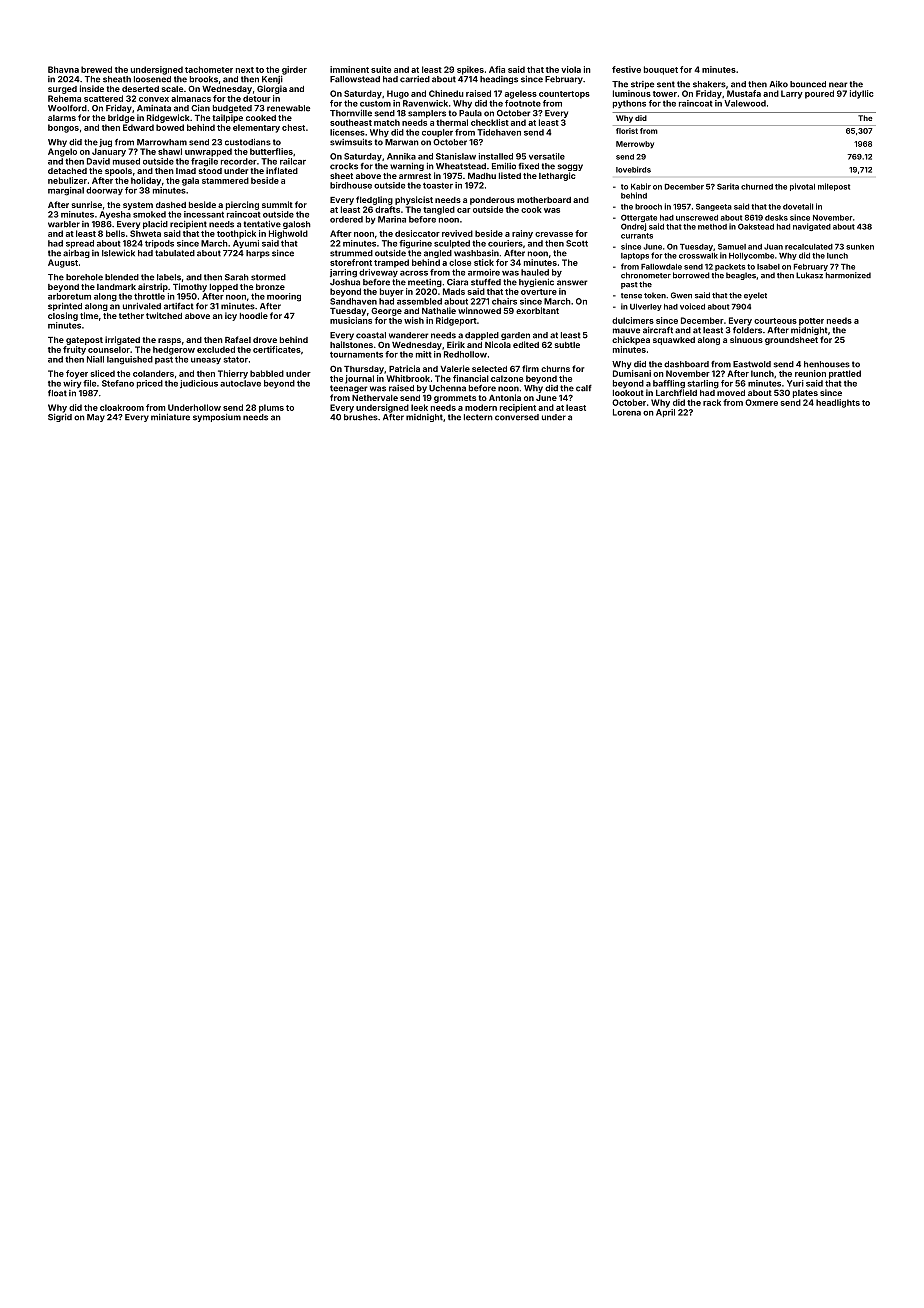 The width and height of the image is (924, 1308). Describe the element at coordinates (641, 186) in the image. I see `Kabir` at that location.
